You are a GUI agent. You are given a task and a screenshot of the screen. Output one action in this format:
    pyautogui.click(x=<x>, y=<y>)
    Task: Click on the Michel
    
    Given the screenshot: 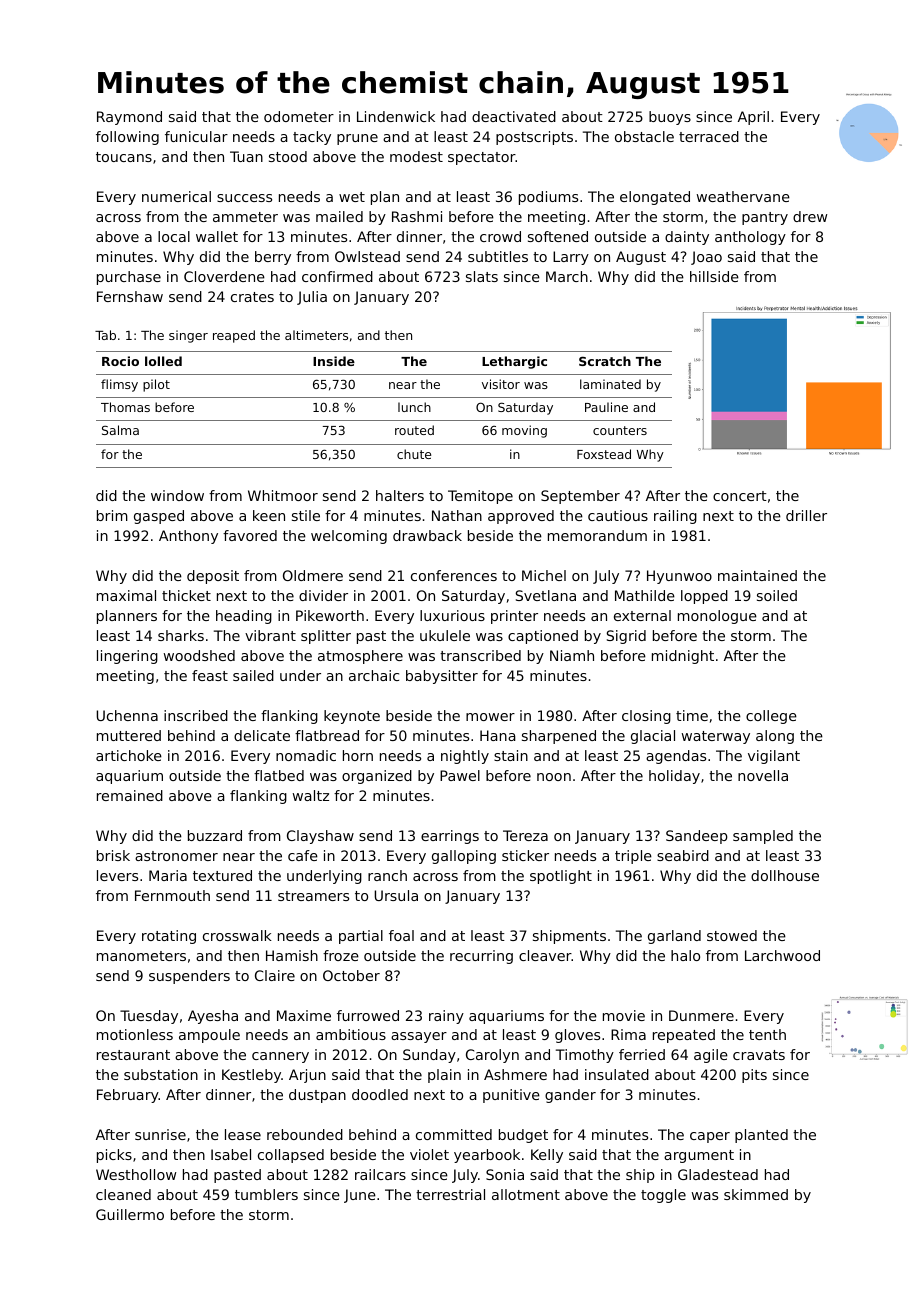 What is the action you would take?
    pyautogui.click(x=544, y=575)
